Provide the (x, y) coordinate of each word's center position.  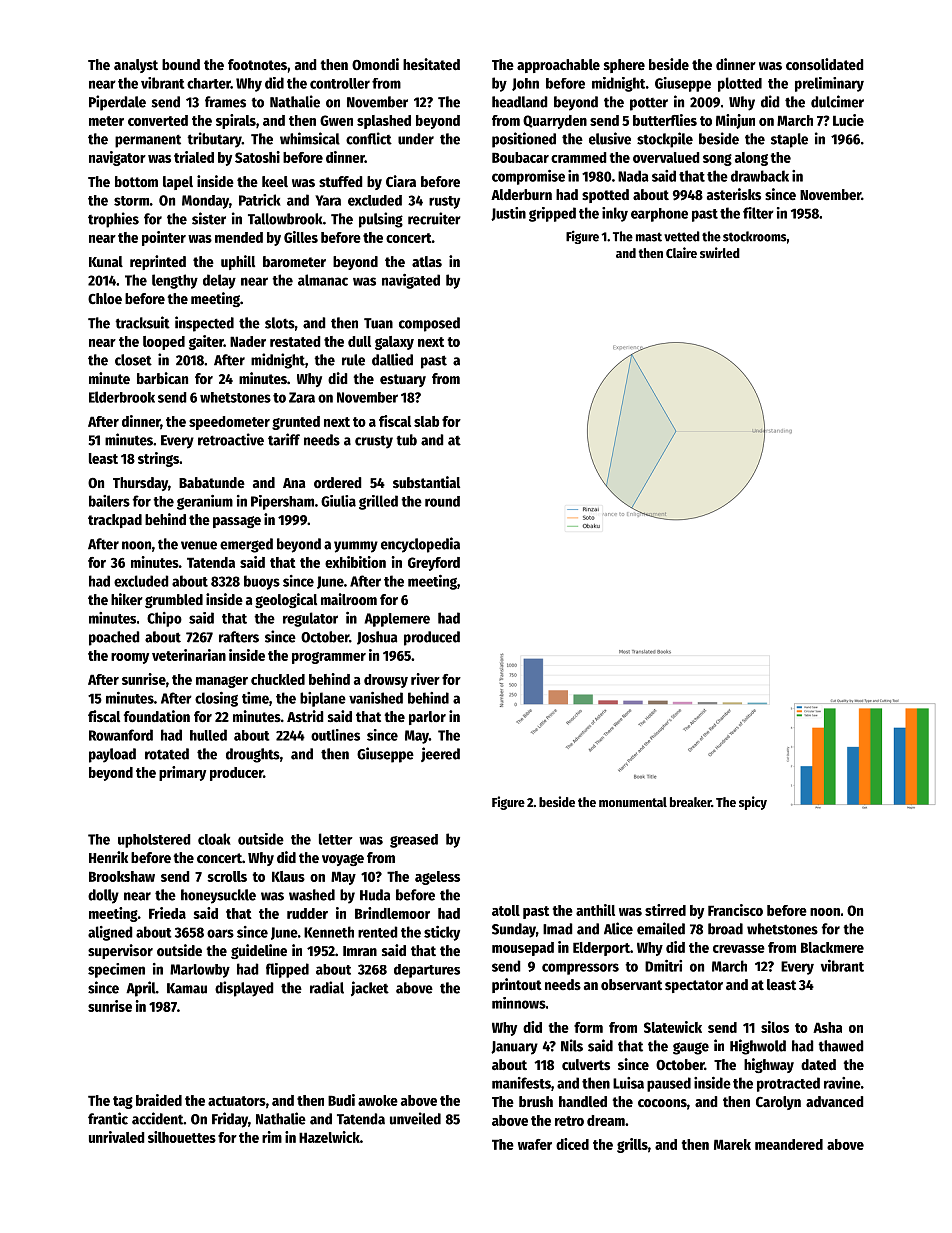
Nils (572, 1045)
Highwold (758, 1047)
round (442, 501)
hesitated (431, 64)
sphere (624, 66)
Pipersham (282, 502)
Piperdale (117, 103)
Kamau (187, 988)
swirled (720, 252)
